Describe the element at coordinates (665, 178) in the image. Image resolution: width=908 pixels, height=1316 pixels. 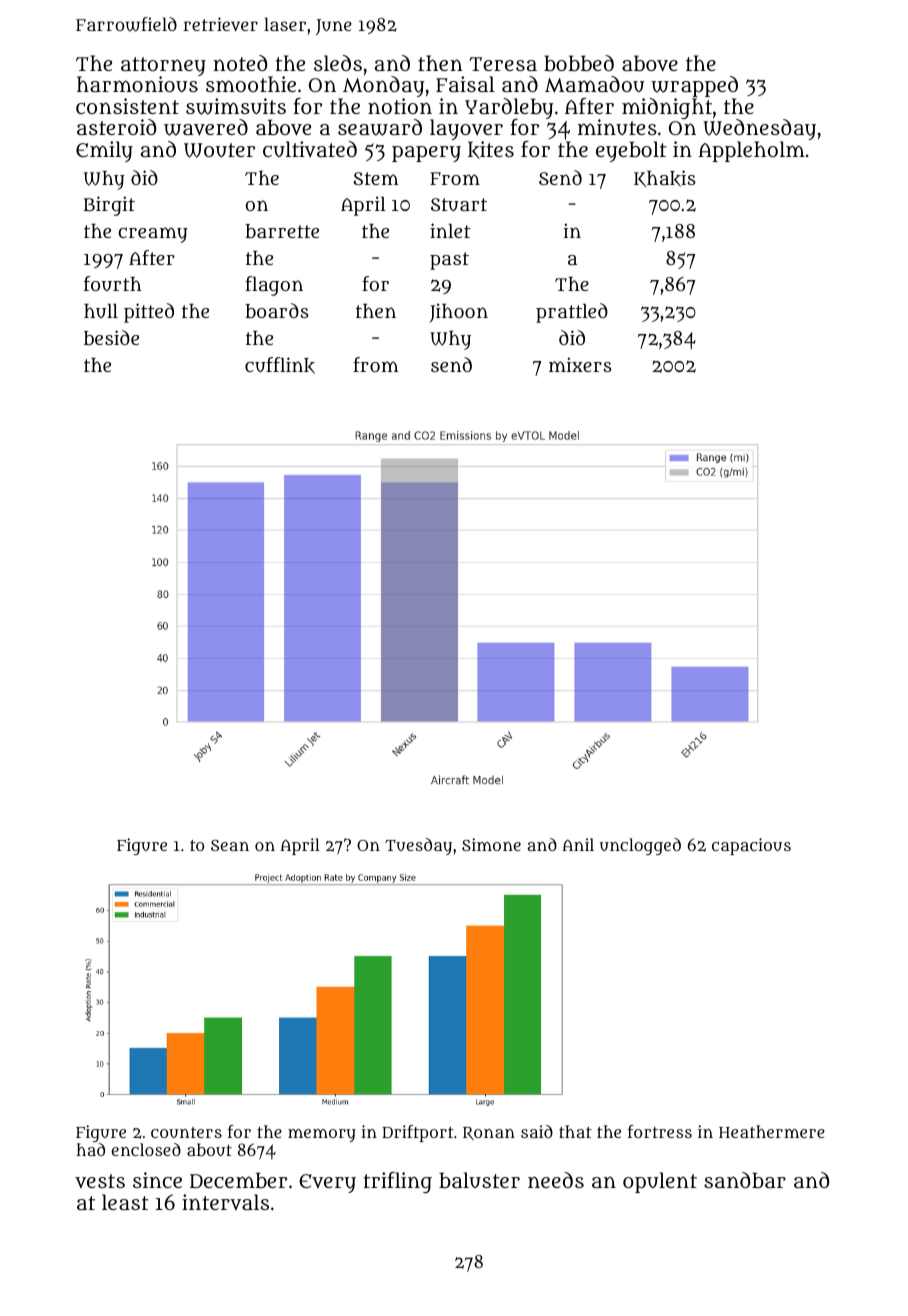
I see `Khakis` at that location.
